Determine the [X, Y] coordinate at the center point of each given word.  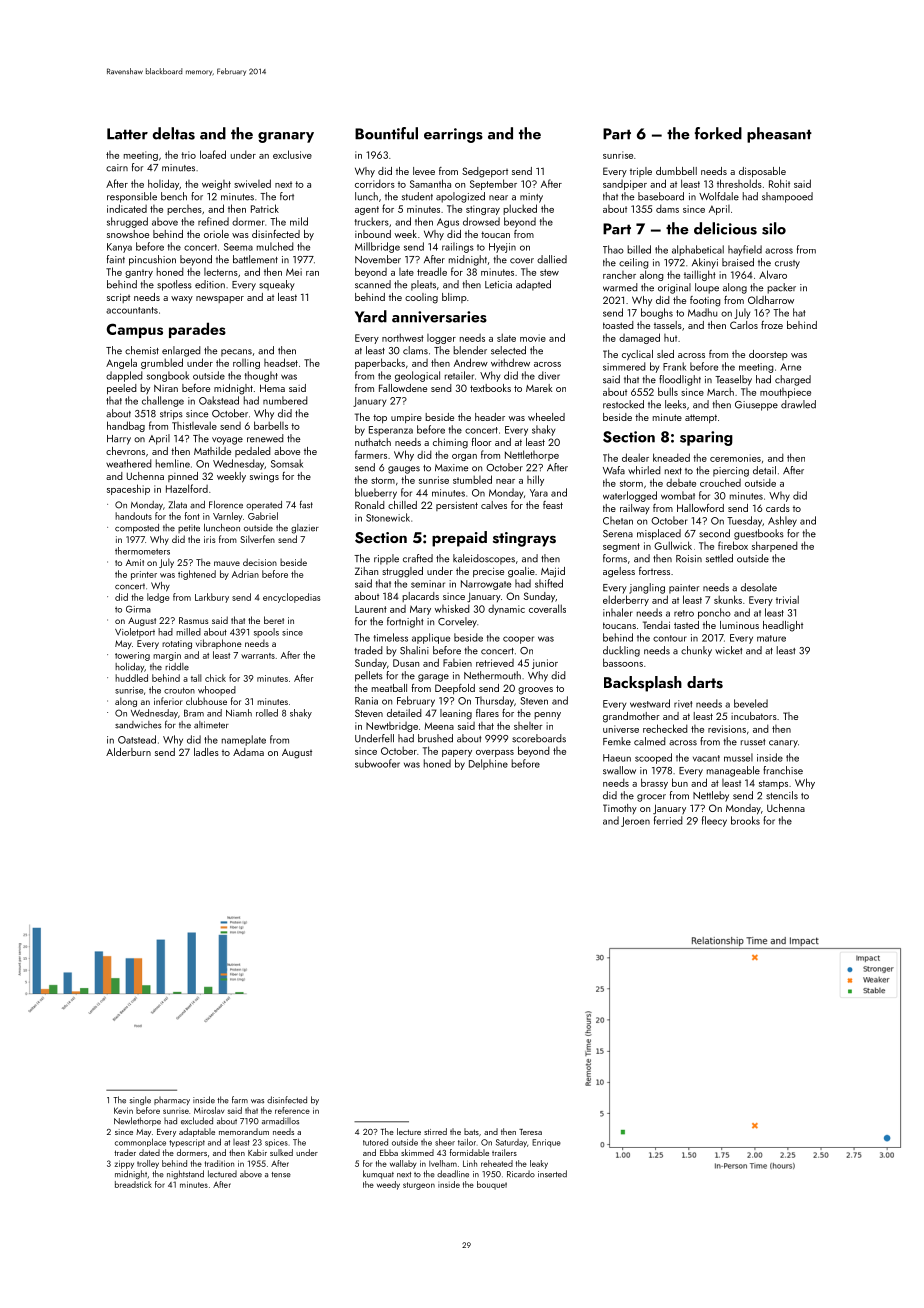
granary [286, 137]
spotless [174, 285]
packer [781, 288]
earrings [453, 135]
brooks [745, 820]
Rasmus [194, 620]
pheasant [779, 135]
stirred [435, 1131]
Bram [194, 713]
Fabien [457, 663]
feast [553, 505]
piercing [731, 472]
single [140, 1100]
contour [670, 638]
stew [549, 272]
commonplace [140, 1142]
